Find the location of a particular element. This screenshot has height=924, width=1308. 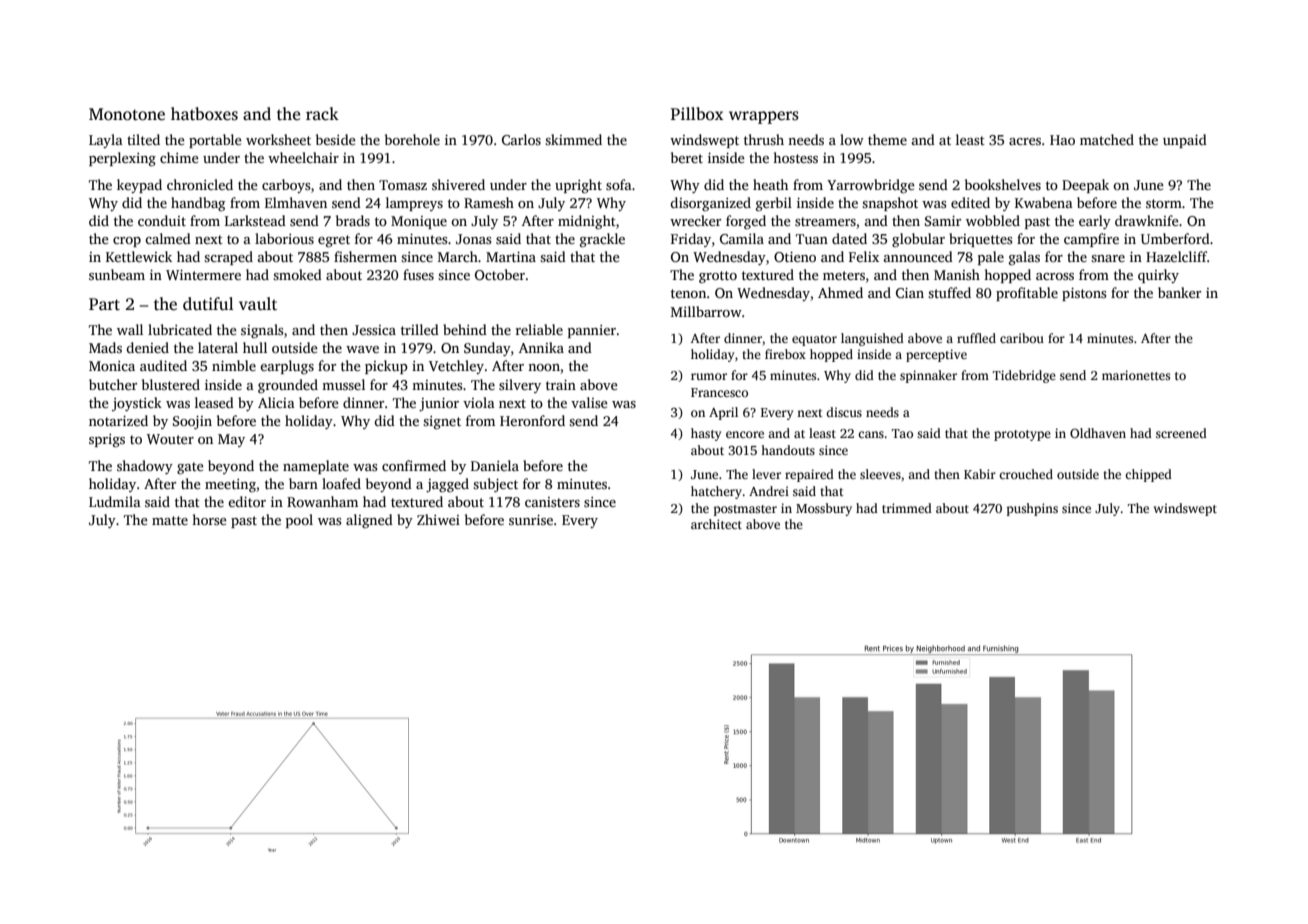

butcher is located at coordinates (113, 384).
